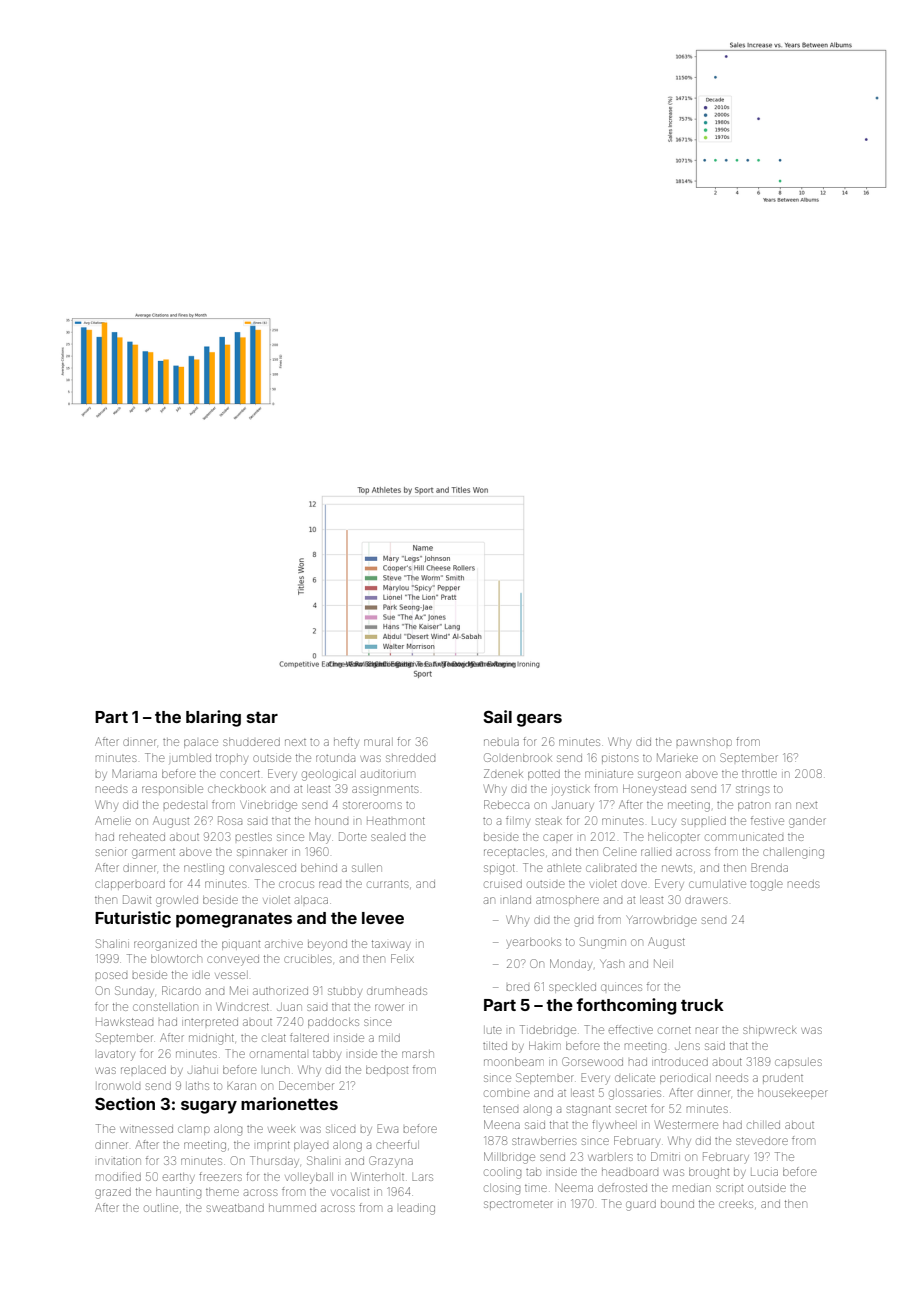 This document has height=1308, width=924. Describe the element at coordinates (603, 943) in the document. I see `Sungmin` at that location.
